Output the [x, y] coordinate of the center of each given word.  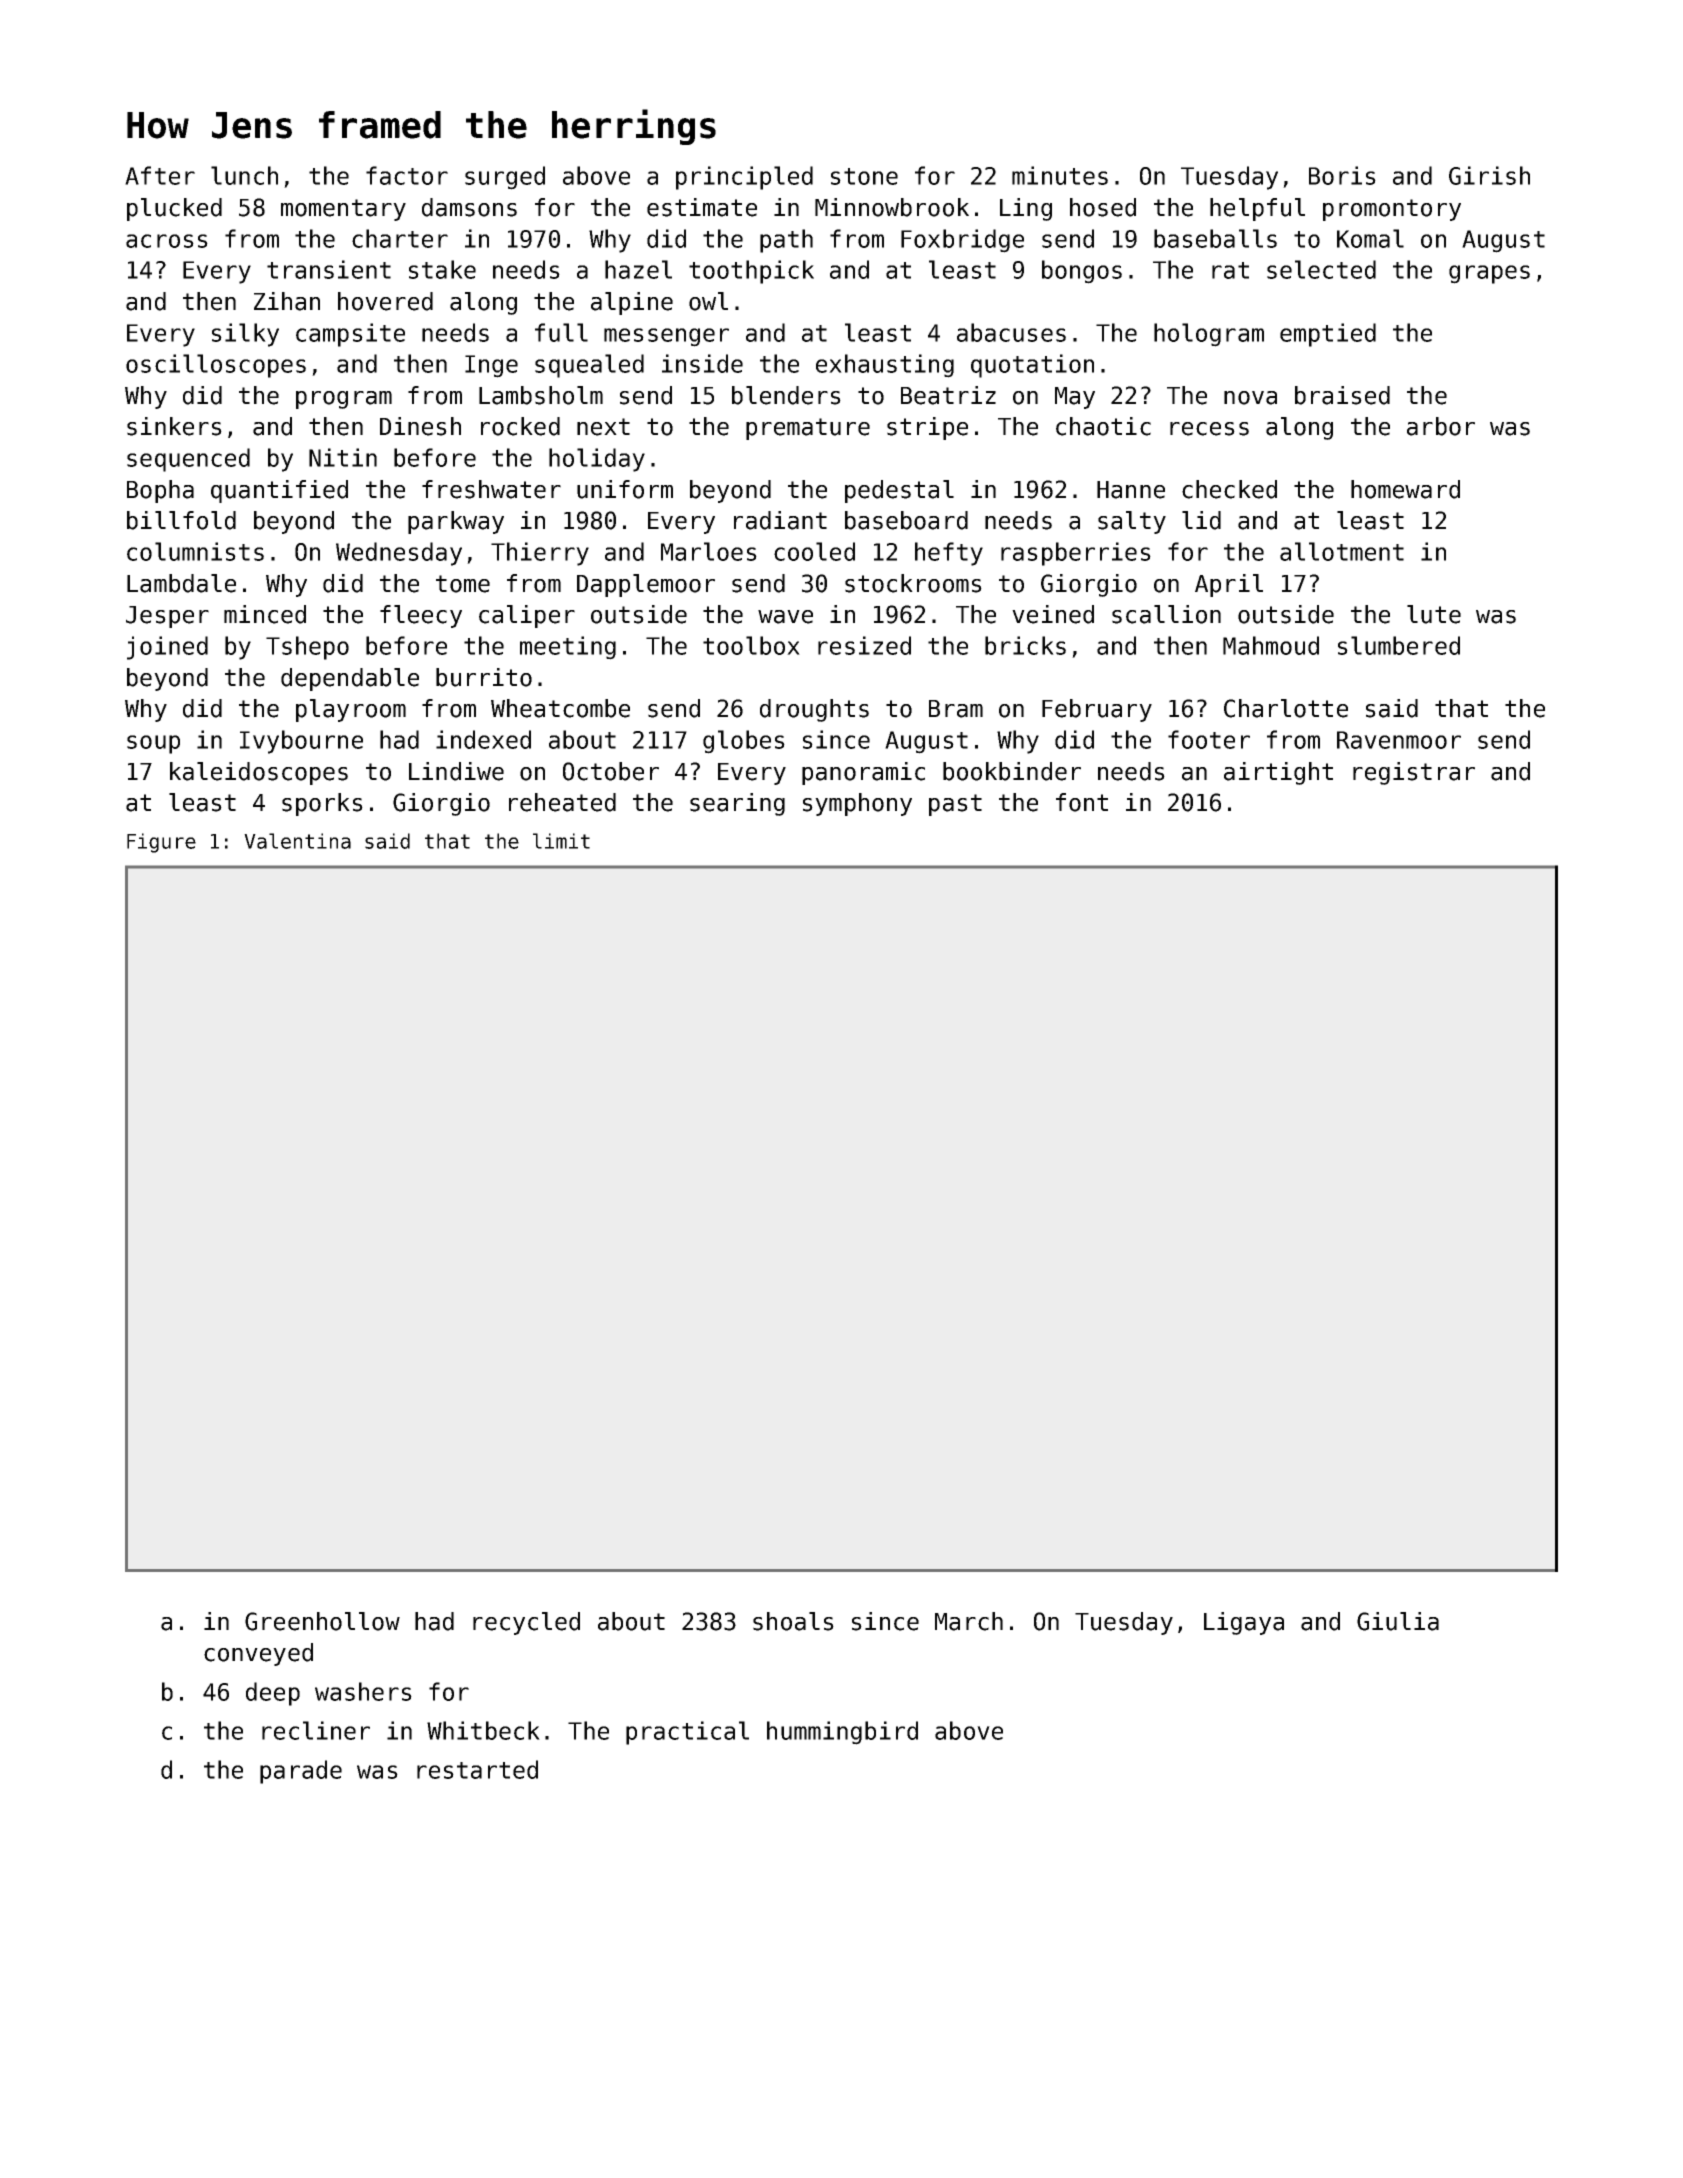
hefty [949, 554]
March [969, 1621]
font [1082, 802]
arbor [1441, 426]
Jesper [167, 617]
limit [561, 841]
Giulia [1398, 1621]
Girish [1489, 175]
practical [687, 1733]
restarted [477, 1769]
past [955, 805]
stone [864, 176]
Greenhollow [322, 1621]
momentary [343, 210]
